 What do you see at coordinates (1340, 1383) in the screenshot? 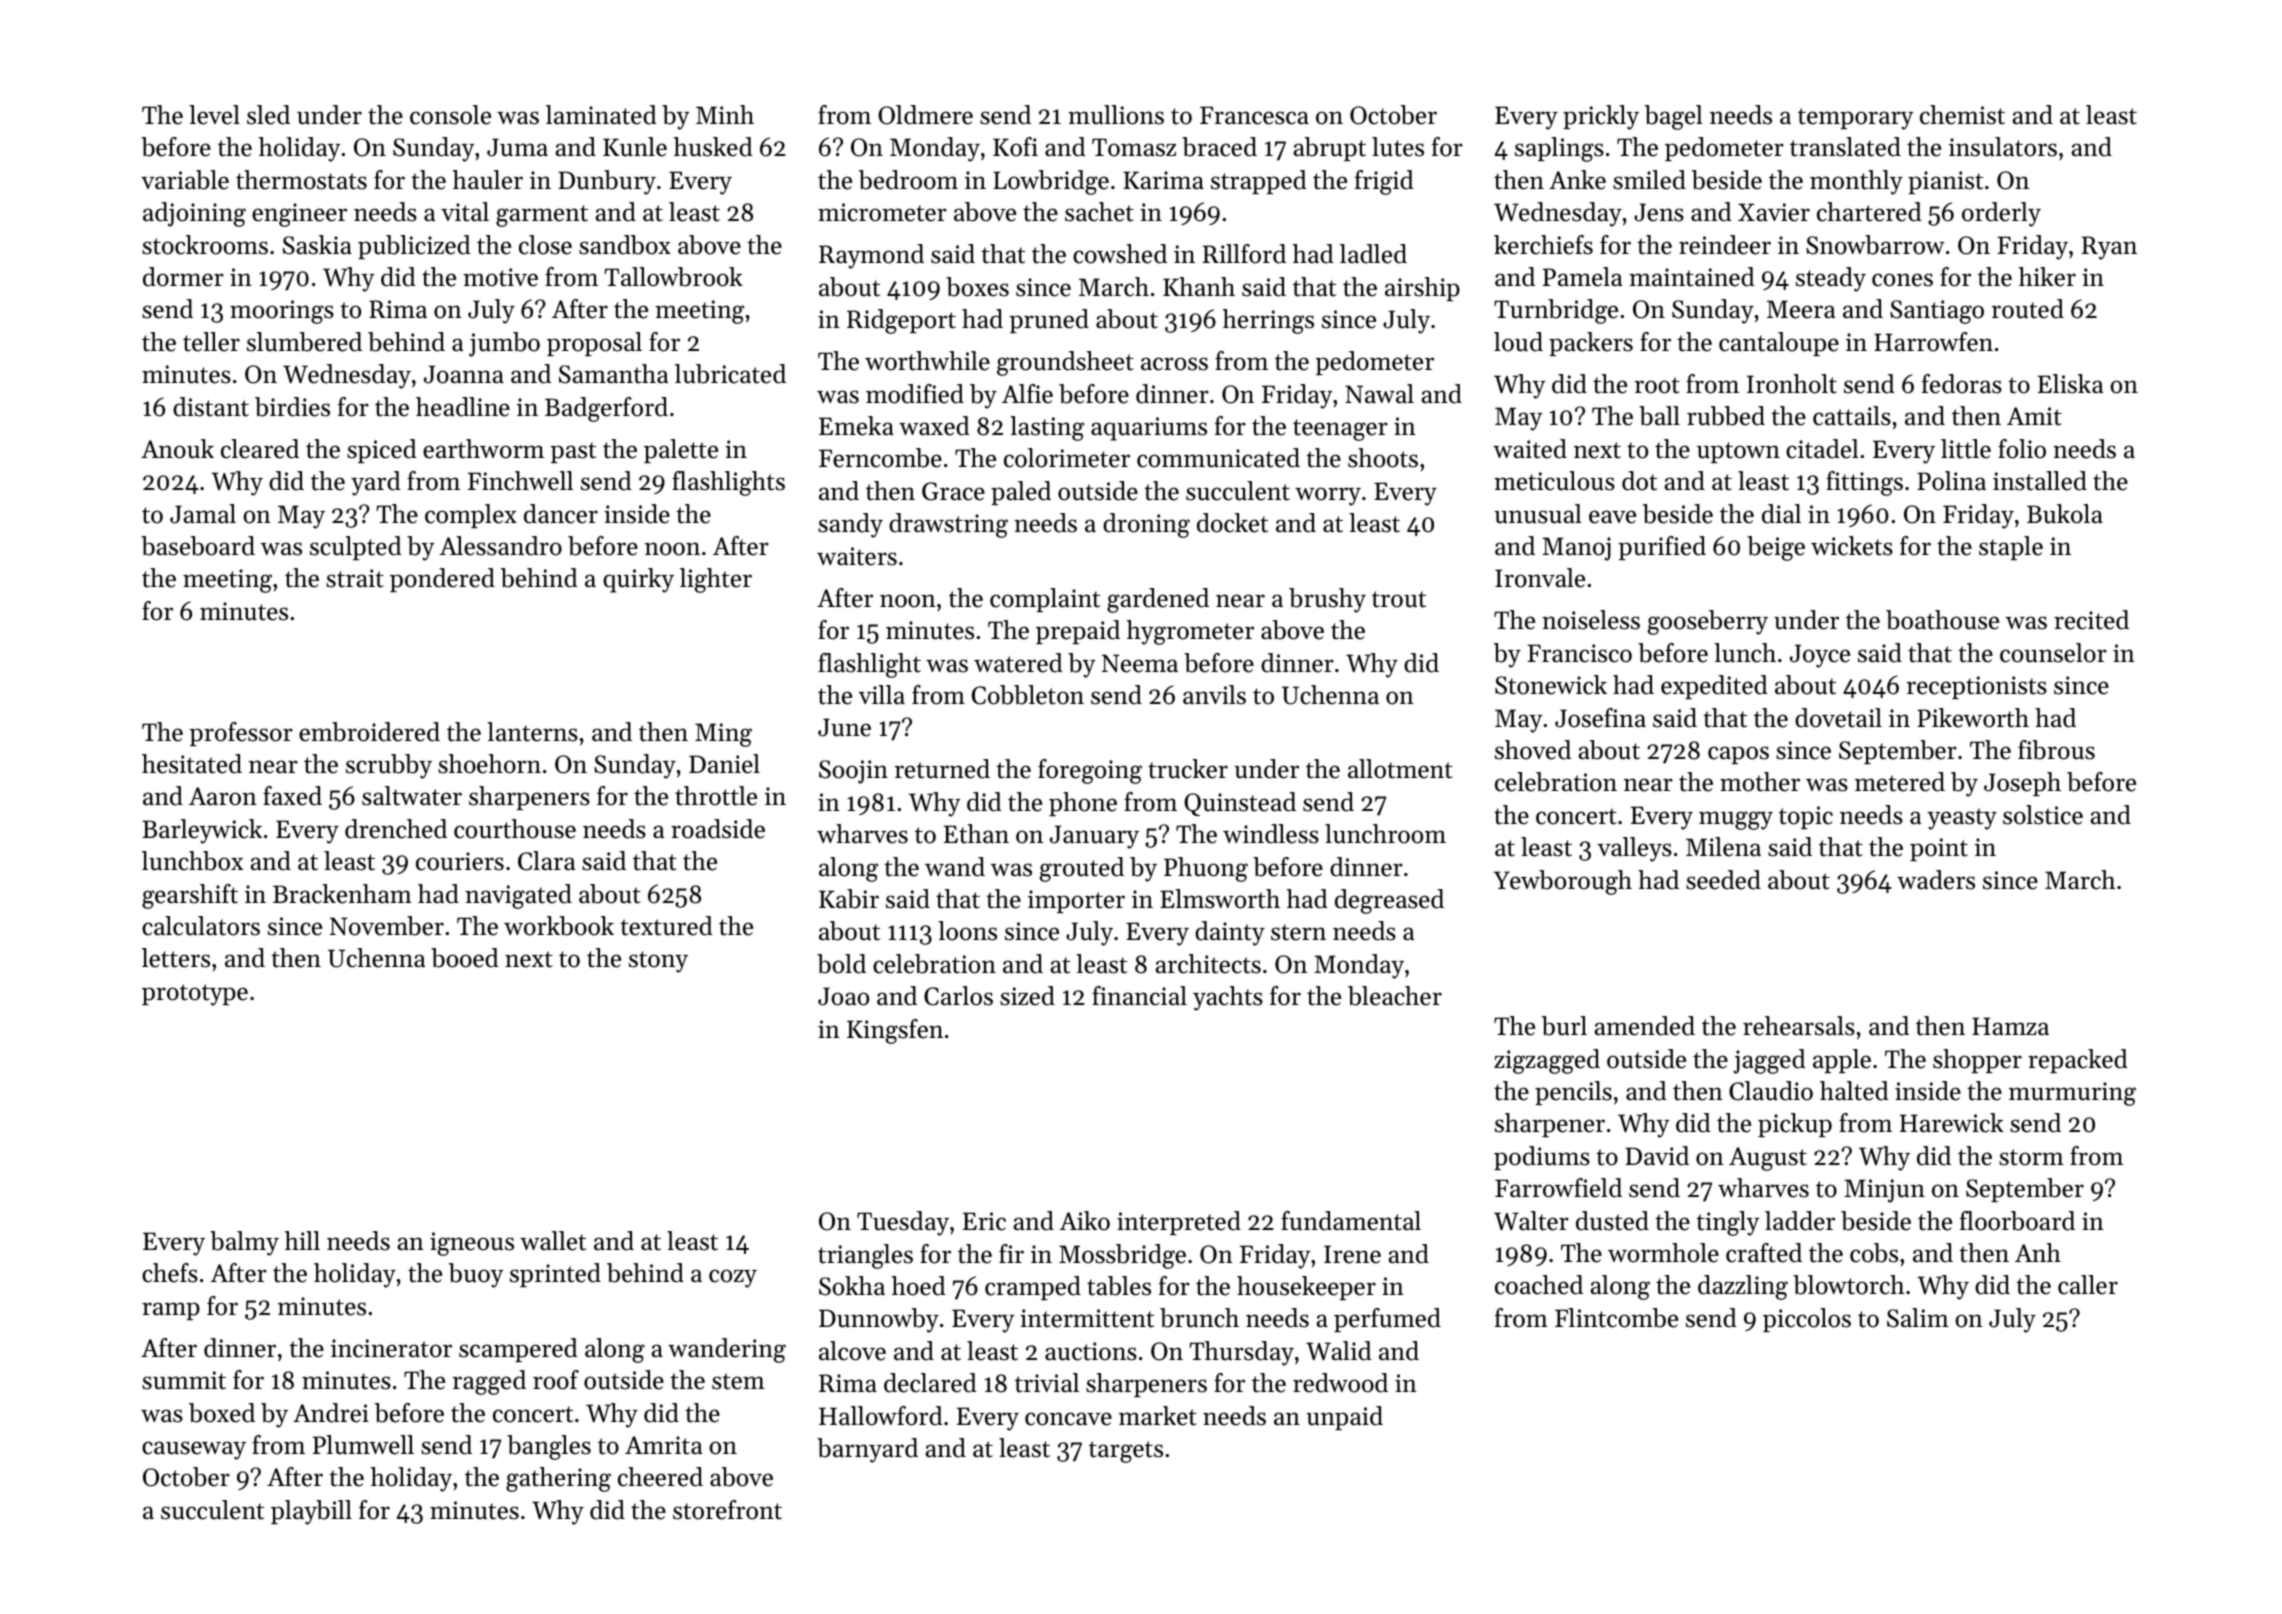
I see `redwood` at bounding box center [1340, 1383].
